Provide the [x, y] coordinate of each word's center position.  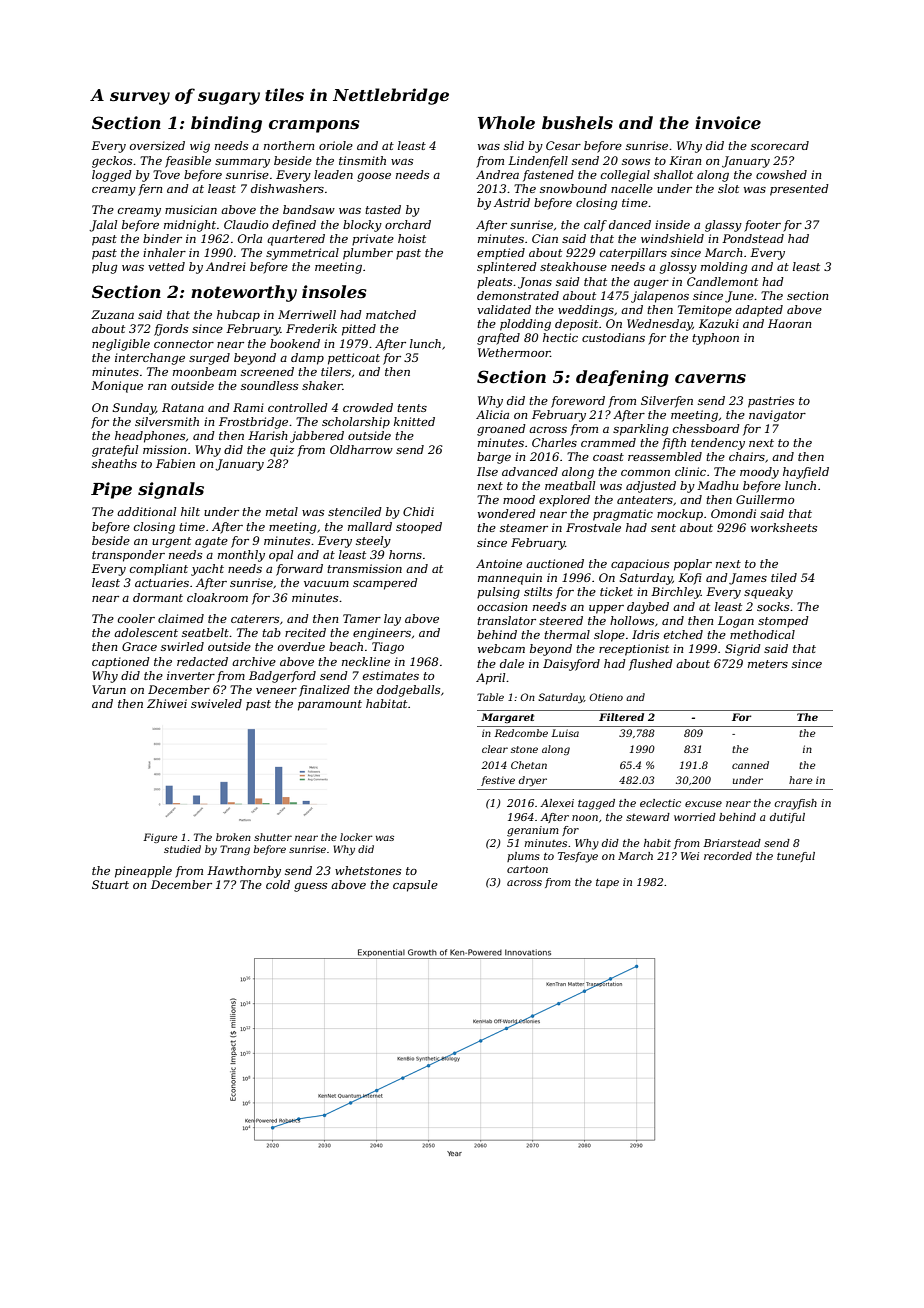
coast [608, 457]
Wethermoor [514, 352]
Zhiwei [167, 703]
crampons [314, 126]
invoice [728, 122]
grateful [115, 451]
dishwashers [287, 188]
